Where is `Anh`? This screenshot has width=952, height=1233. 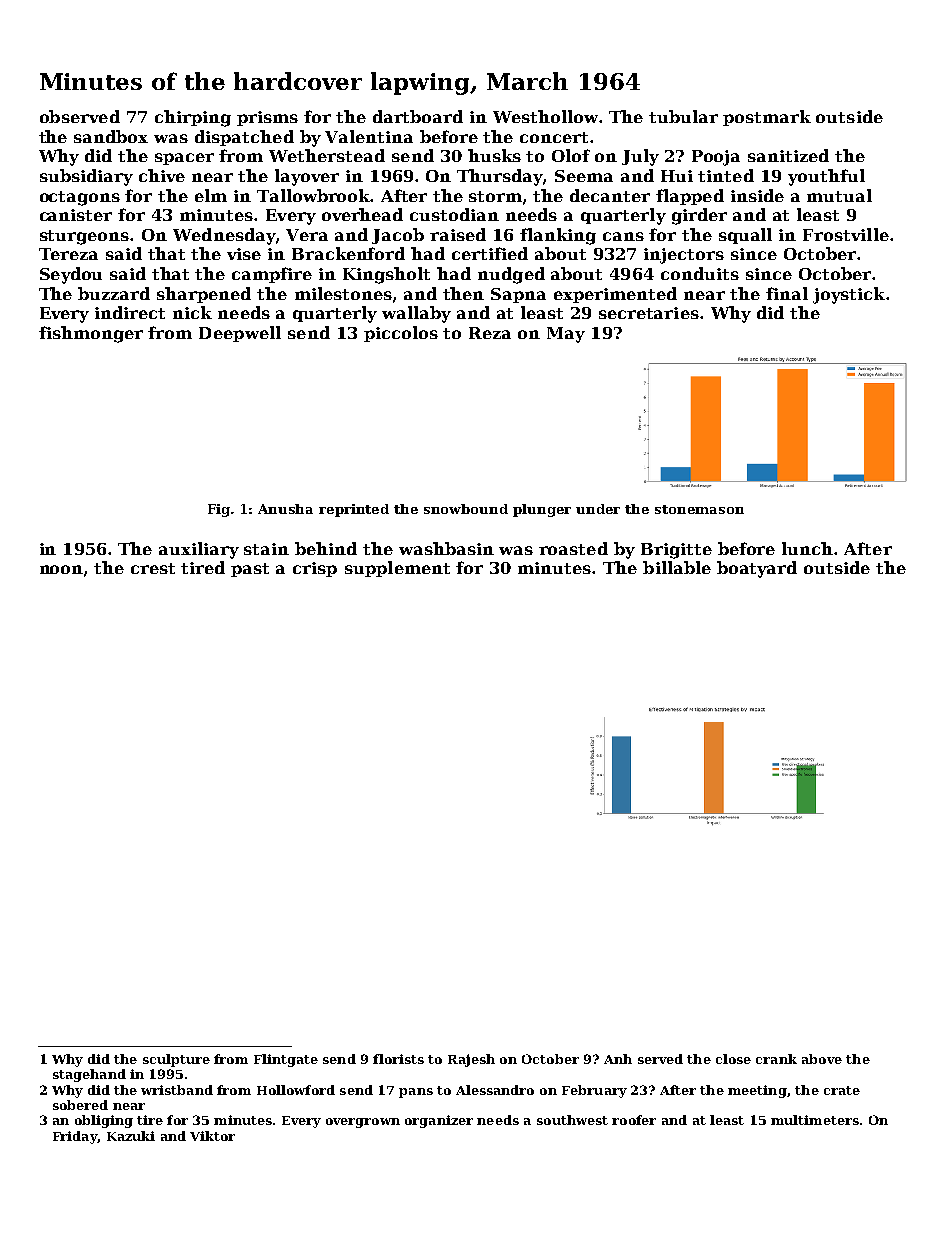
Anh is located at coordinates (618, 1059).
